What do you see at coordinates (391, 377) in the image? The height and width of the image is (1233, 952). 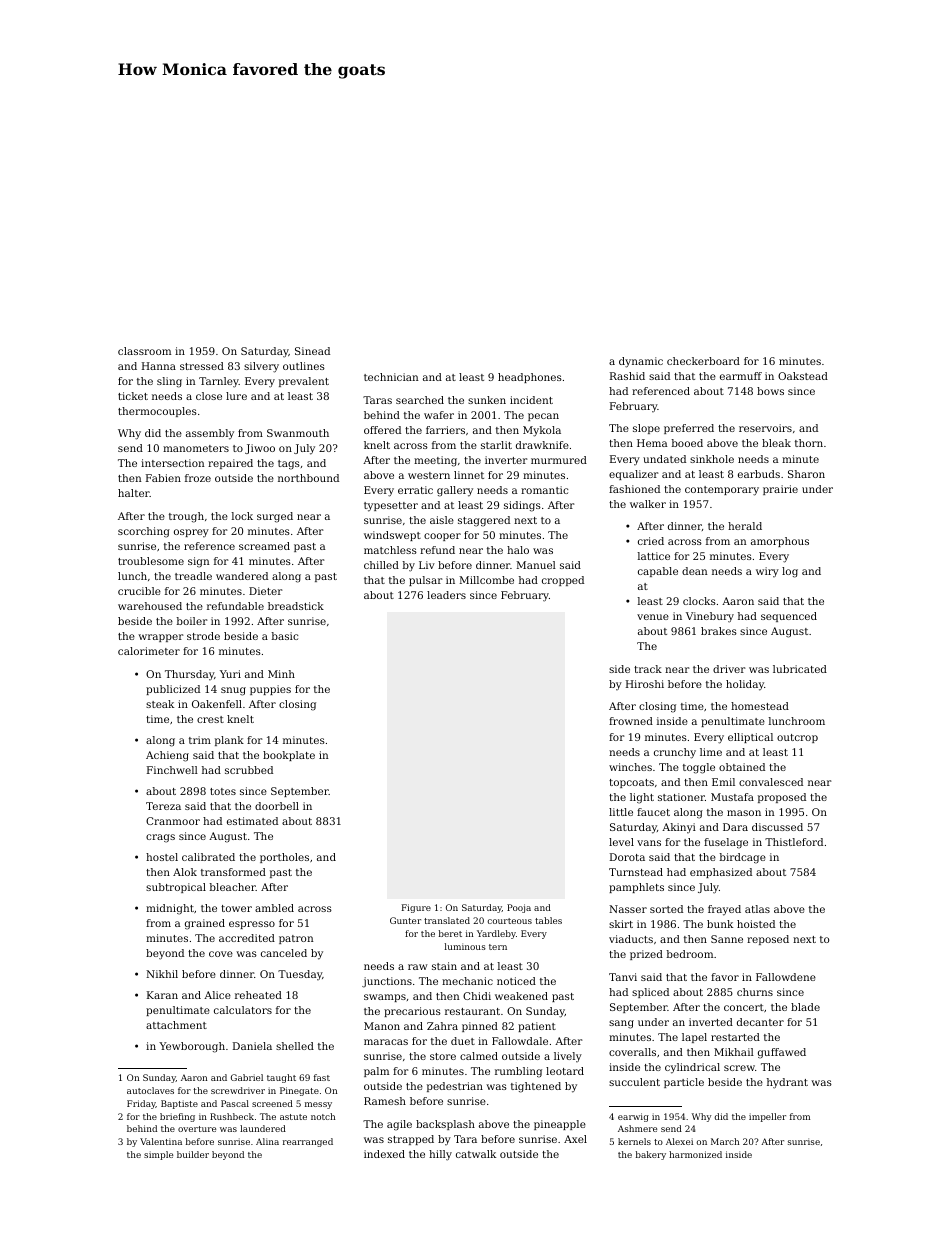 I see `technician` at bounding box center [391, 377].
